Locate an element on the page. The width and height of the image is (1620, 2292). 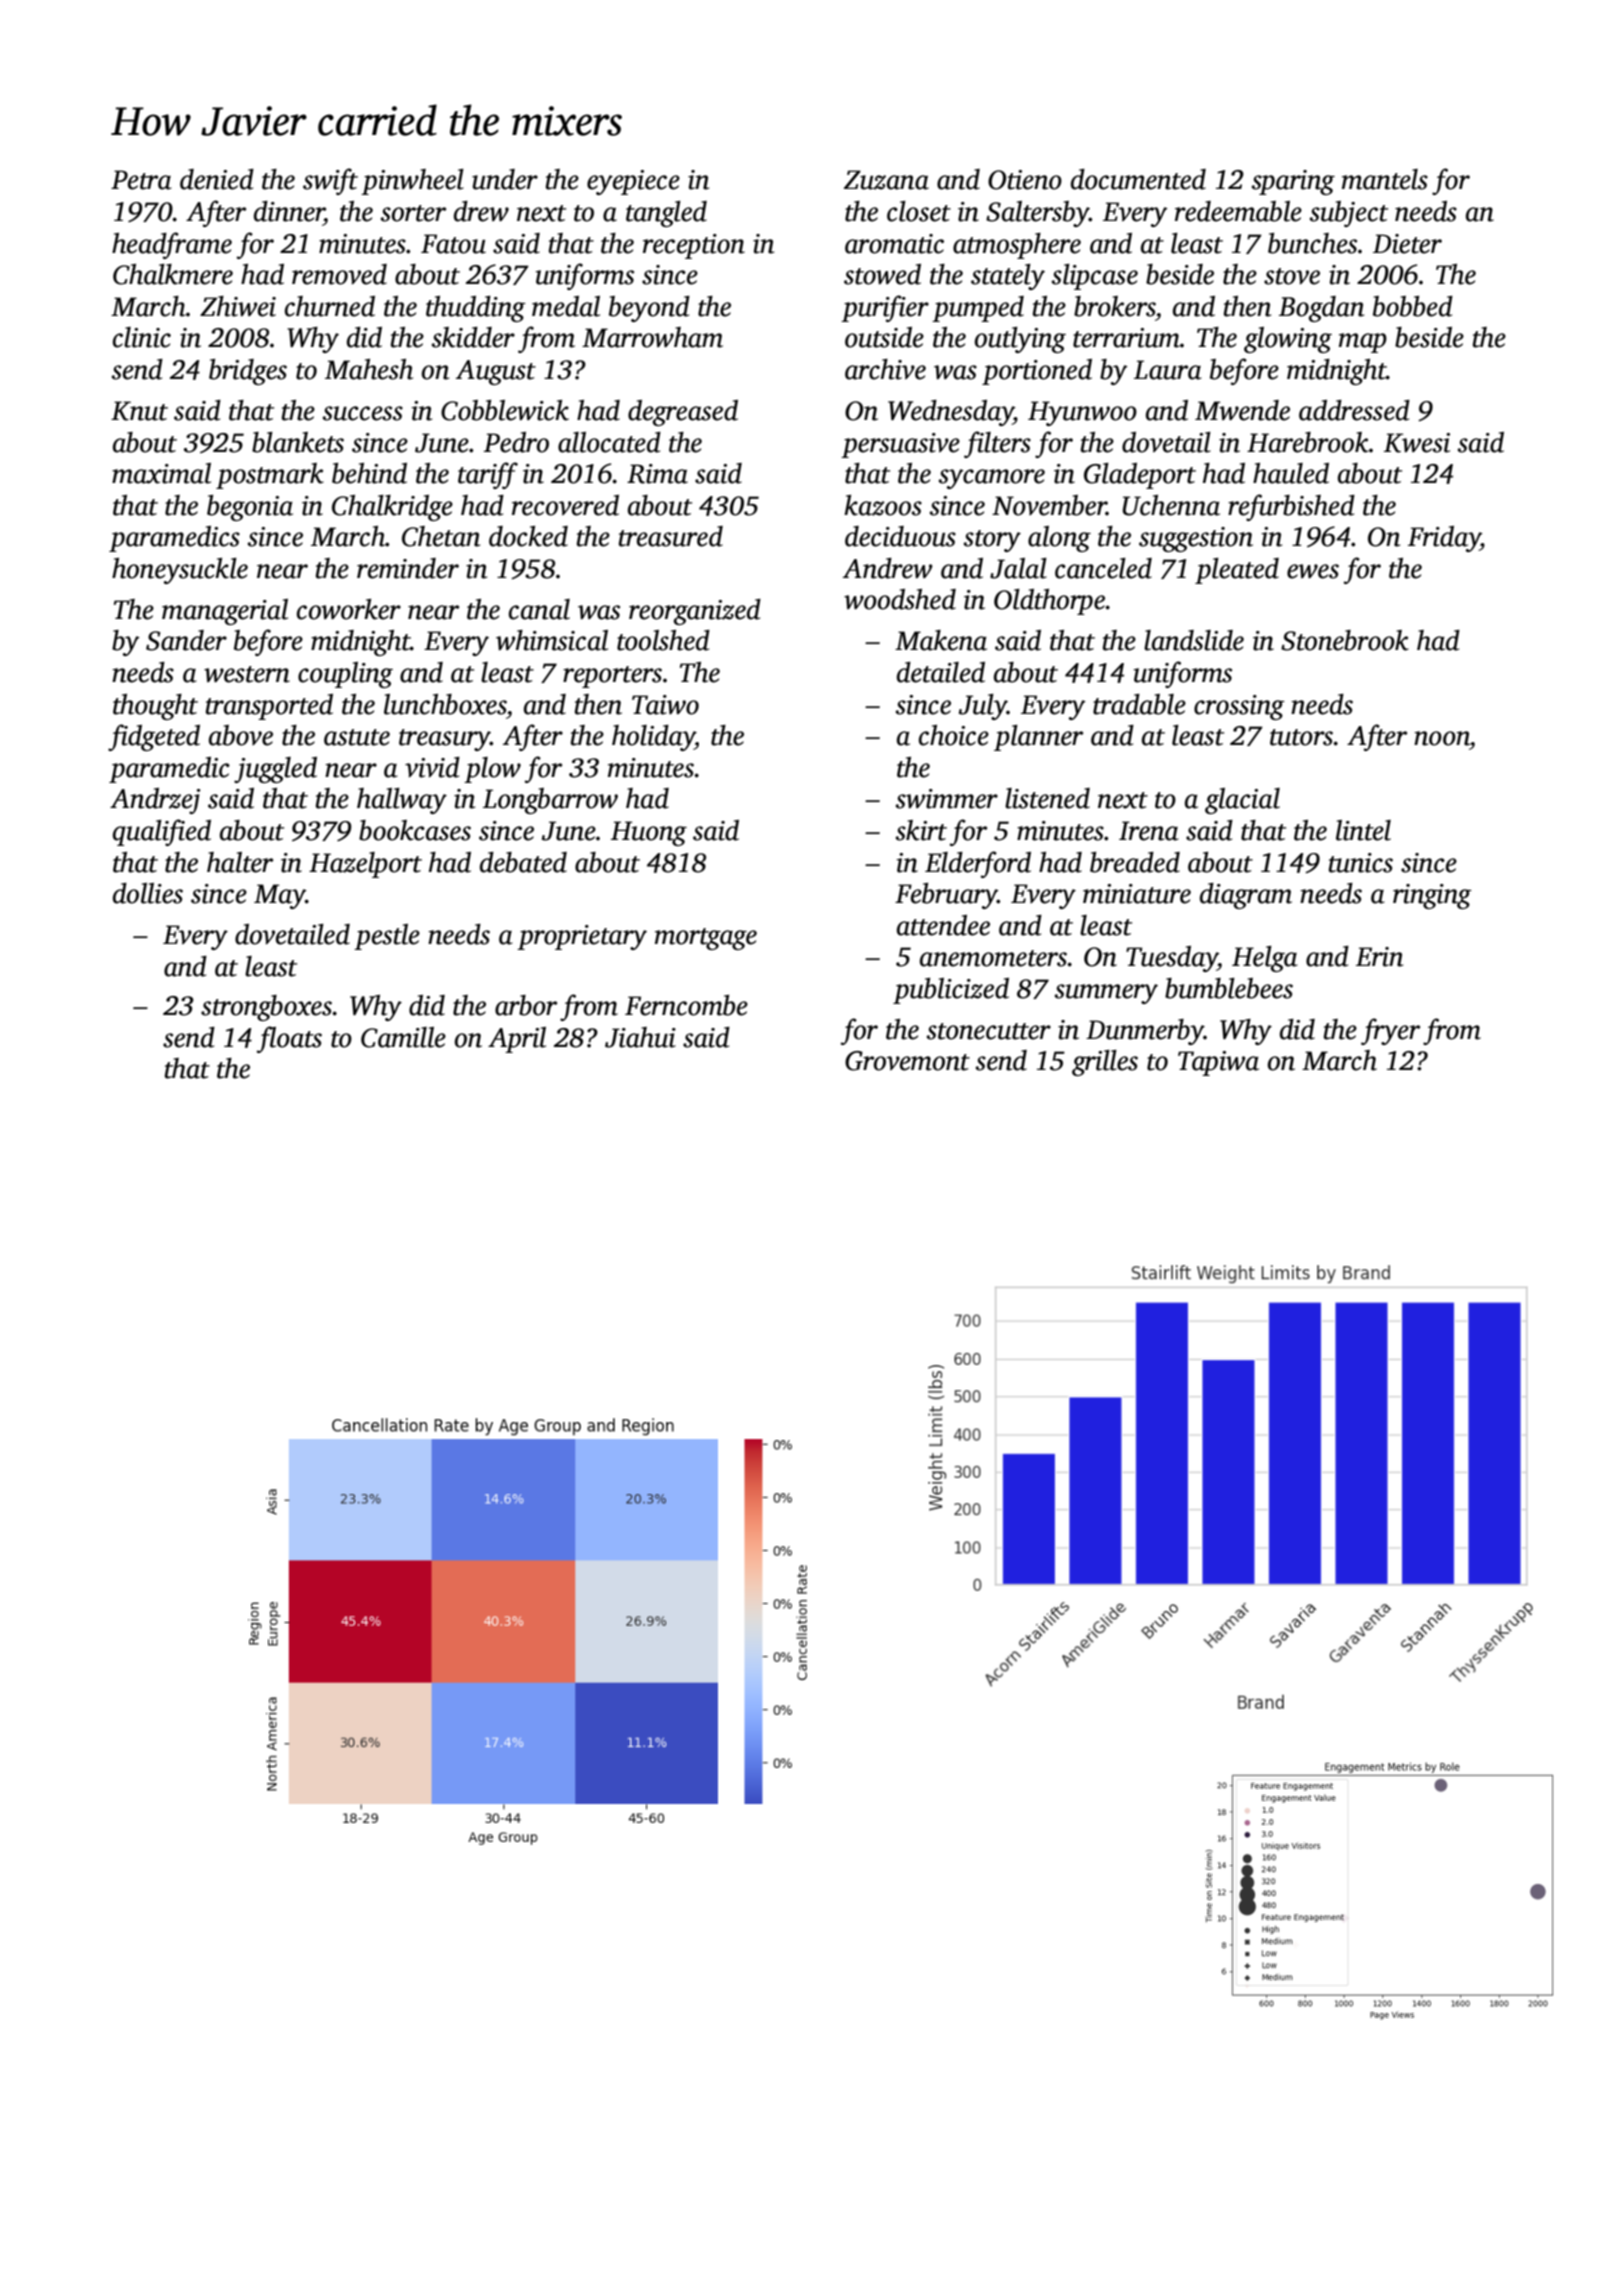
Zuzana is located at coordinates (886, 180).
